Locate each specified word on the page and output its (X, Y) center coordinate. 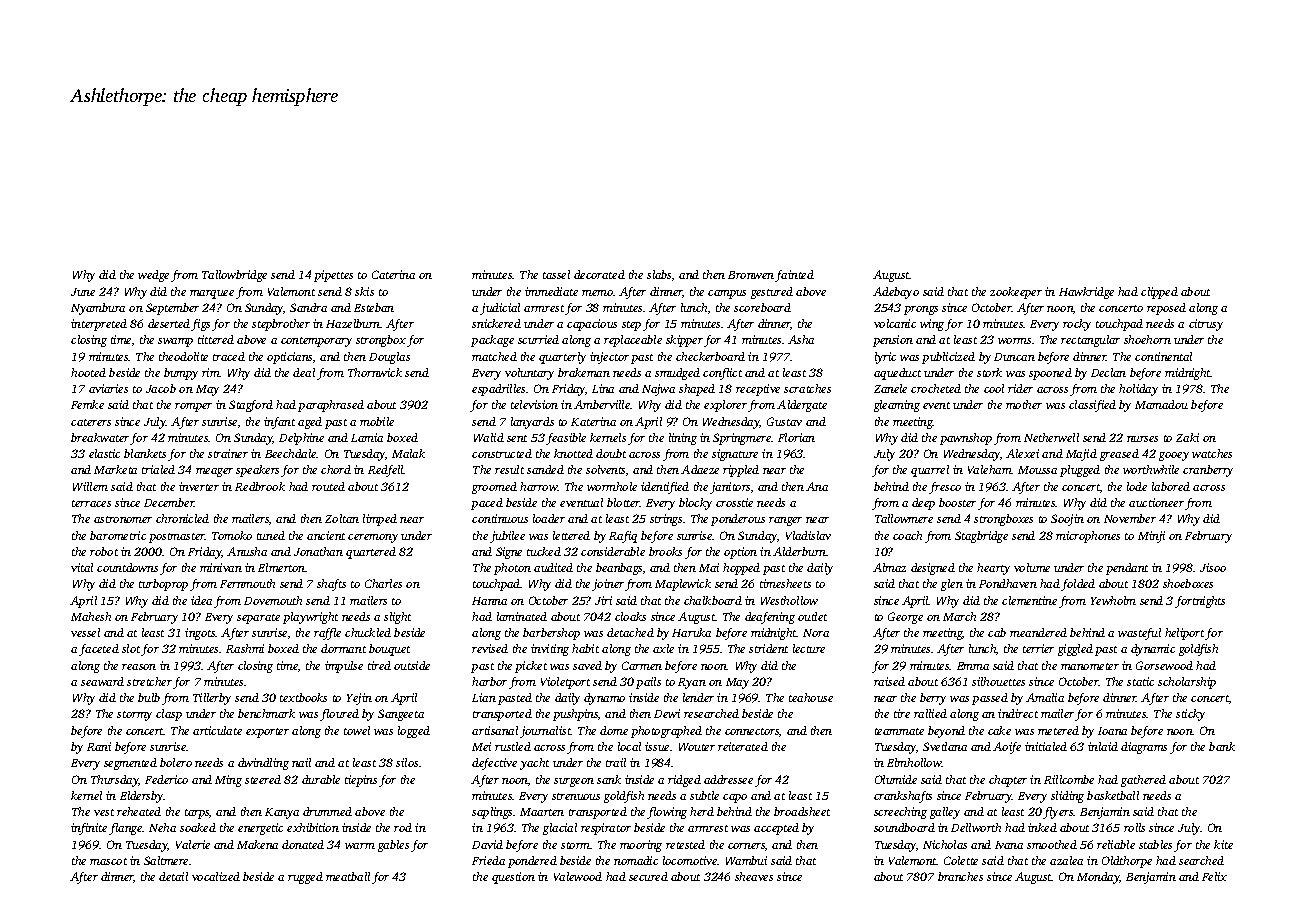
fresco (945, 488)
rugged (305, 878)
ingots (200, 634)
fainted (794, 276)
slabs (659, 274)
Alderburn (799, 551)
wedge (153, 276)
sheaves (754, 876)
